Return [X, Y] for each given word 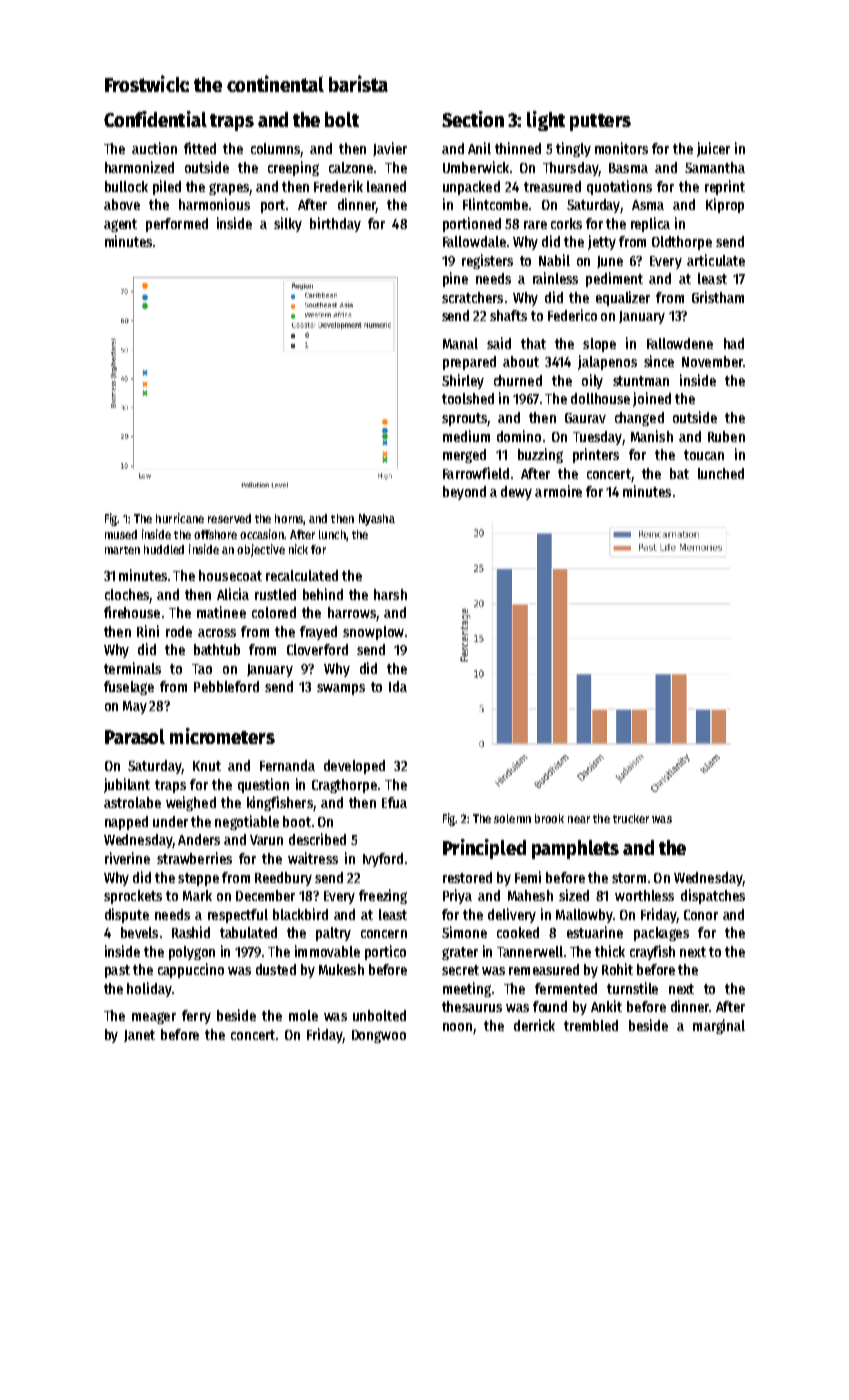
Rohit [617, 969]
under [170, 821]
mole [303, 1015]
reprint [725, 187]
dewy [516, 493]
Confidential [155, 119]
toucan [704, 455]
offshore [215, 534]
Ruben [726, 436]
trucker [631, 818]
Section [473, 119]
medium [466, 436]
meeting [467, 989]
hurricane [180, 518]
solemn [512, 818]
